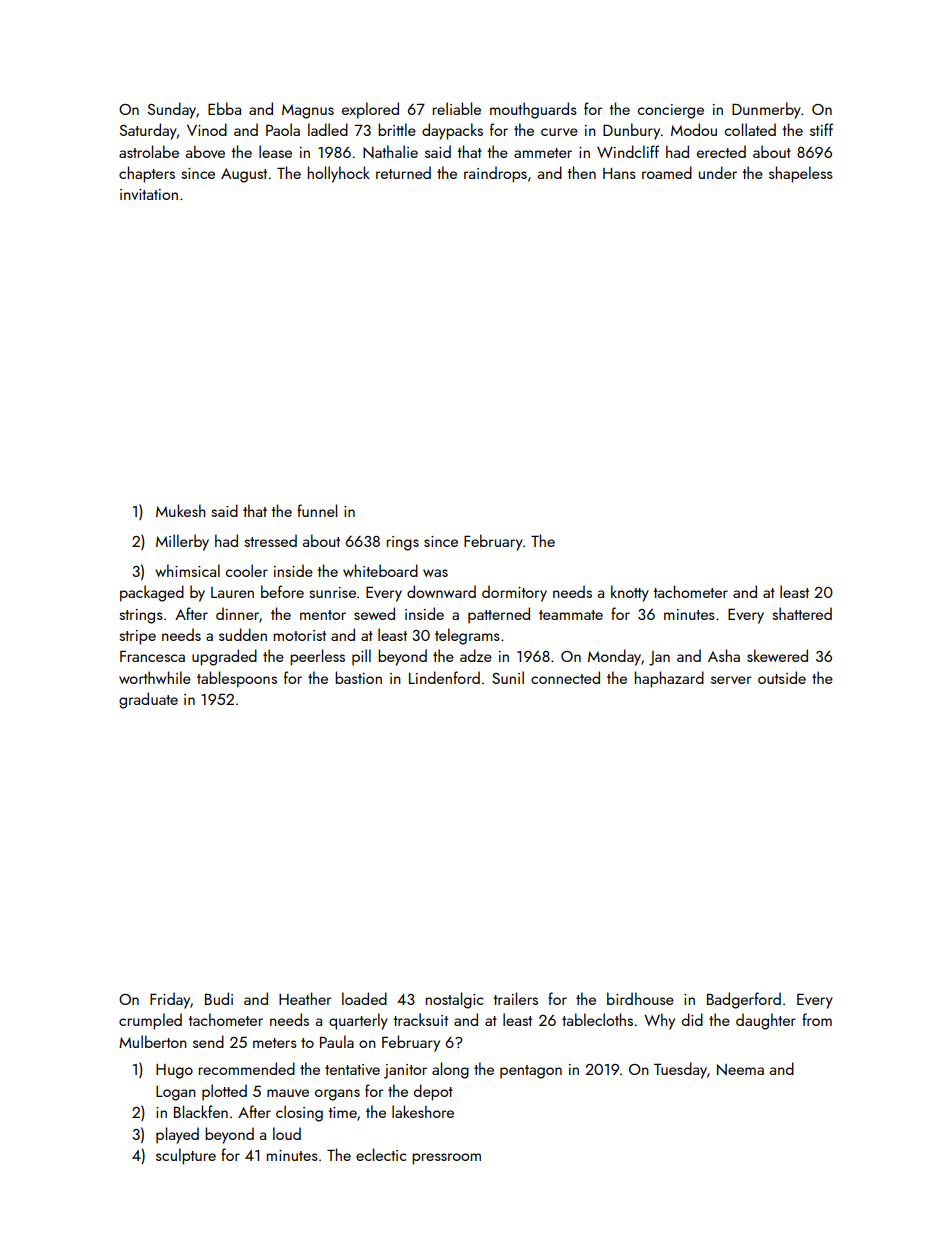  What do you see at coordinates (186, 1156) in the image?
I see `sculpture` at bounding box center [186, 1156].
